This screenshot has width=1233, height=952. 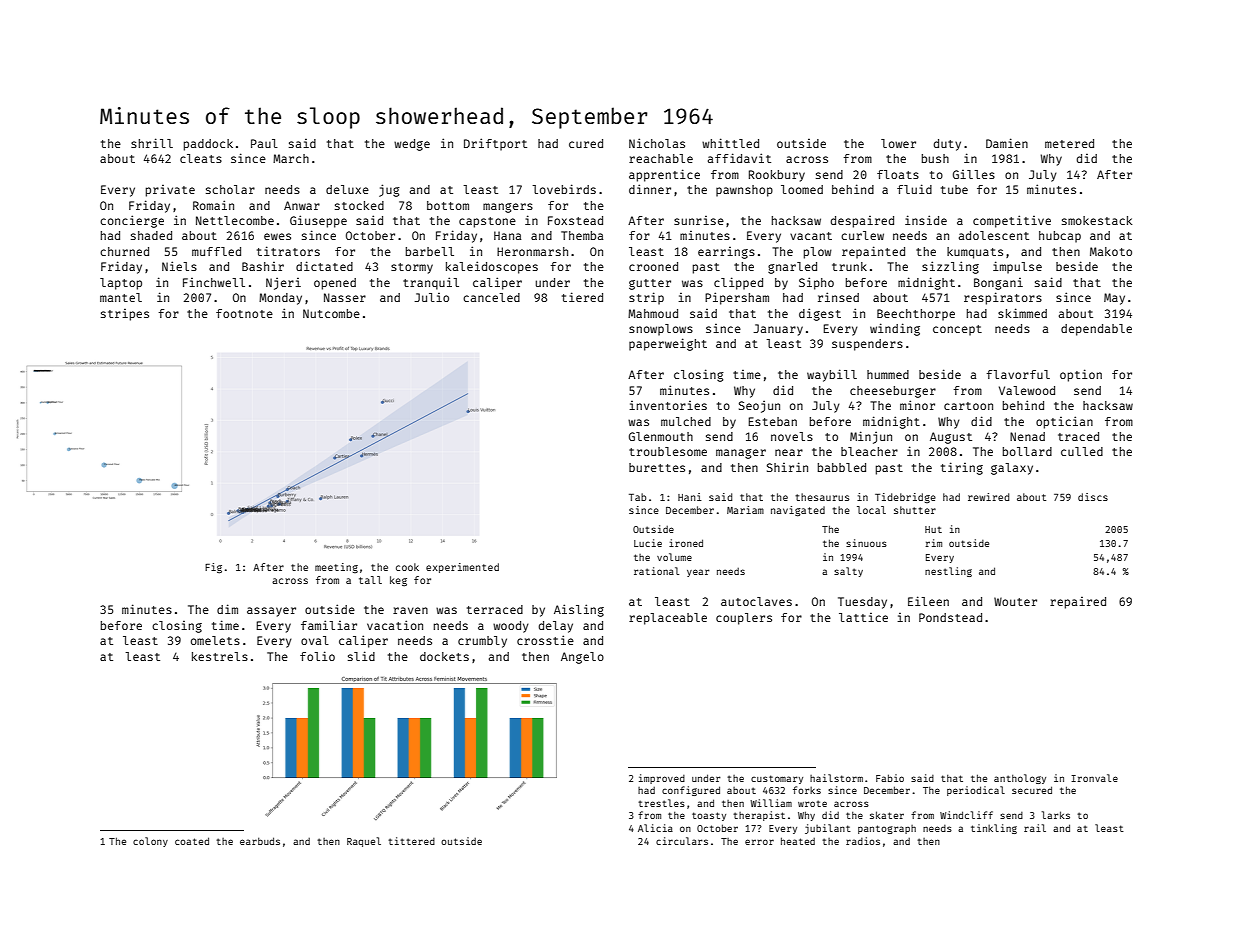 What do you see at coordinates (1012, 221) in the screenshot?
I see `competitive` at bounding box center [1012, 221].
